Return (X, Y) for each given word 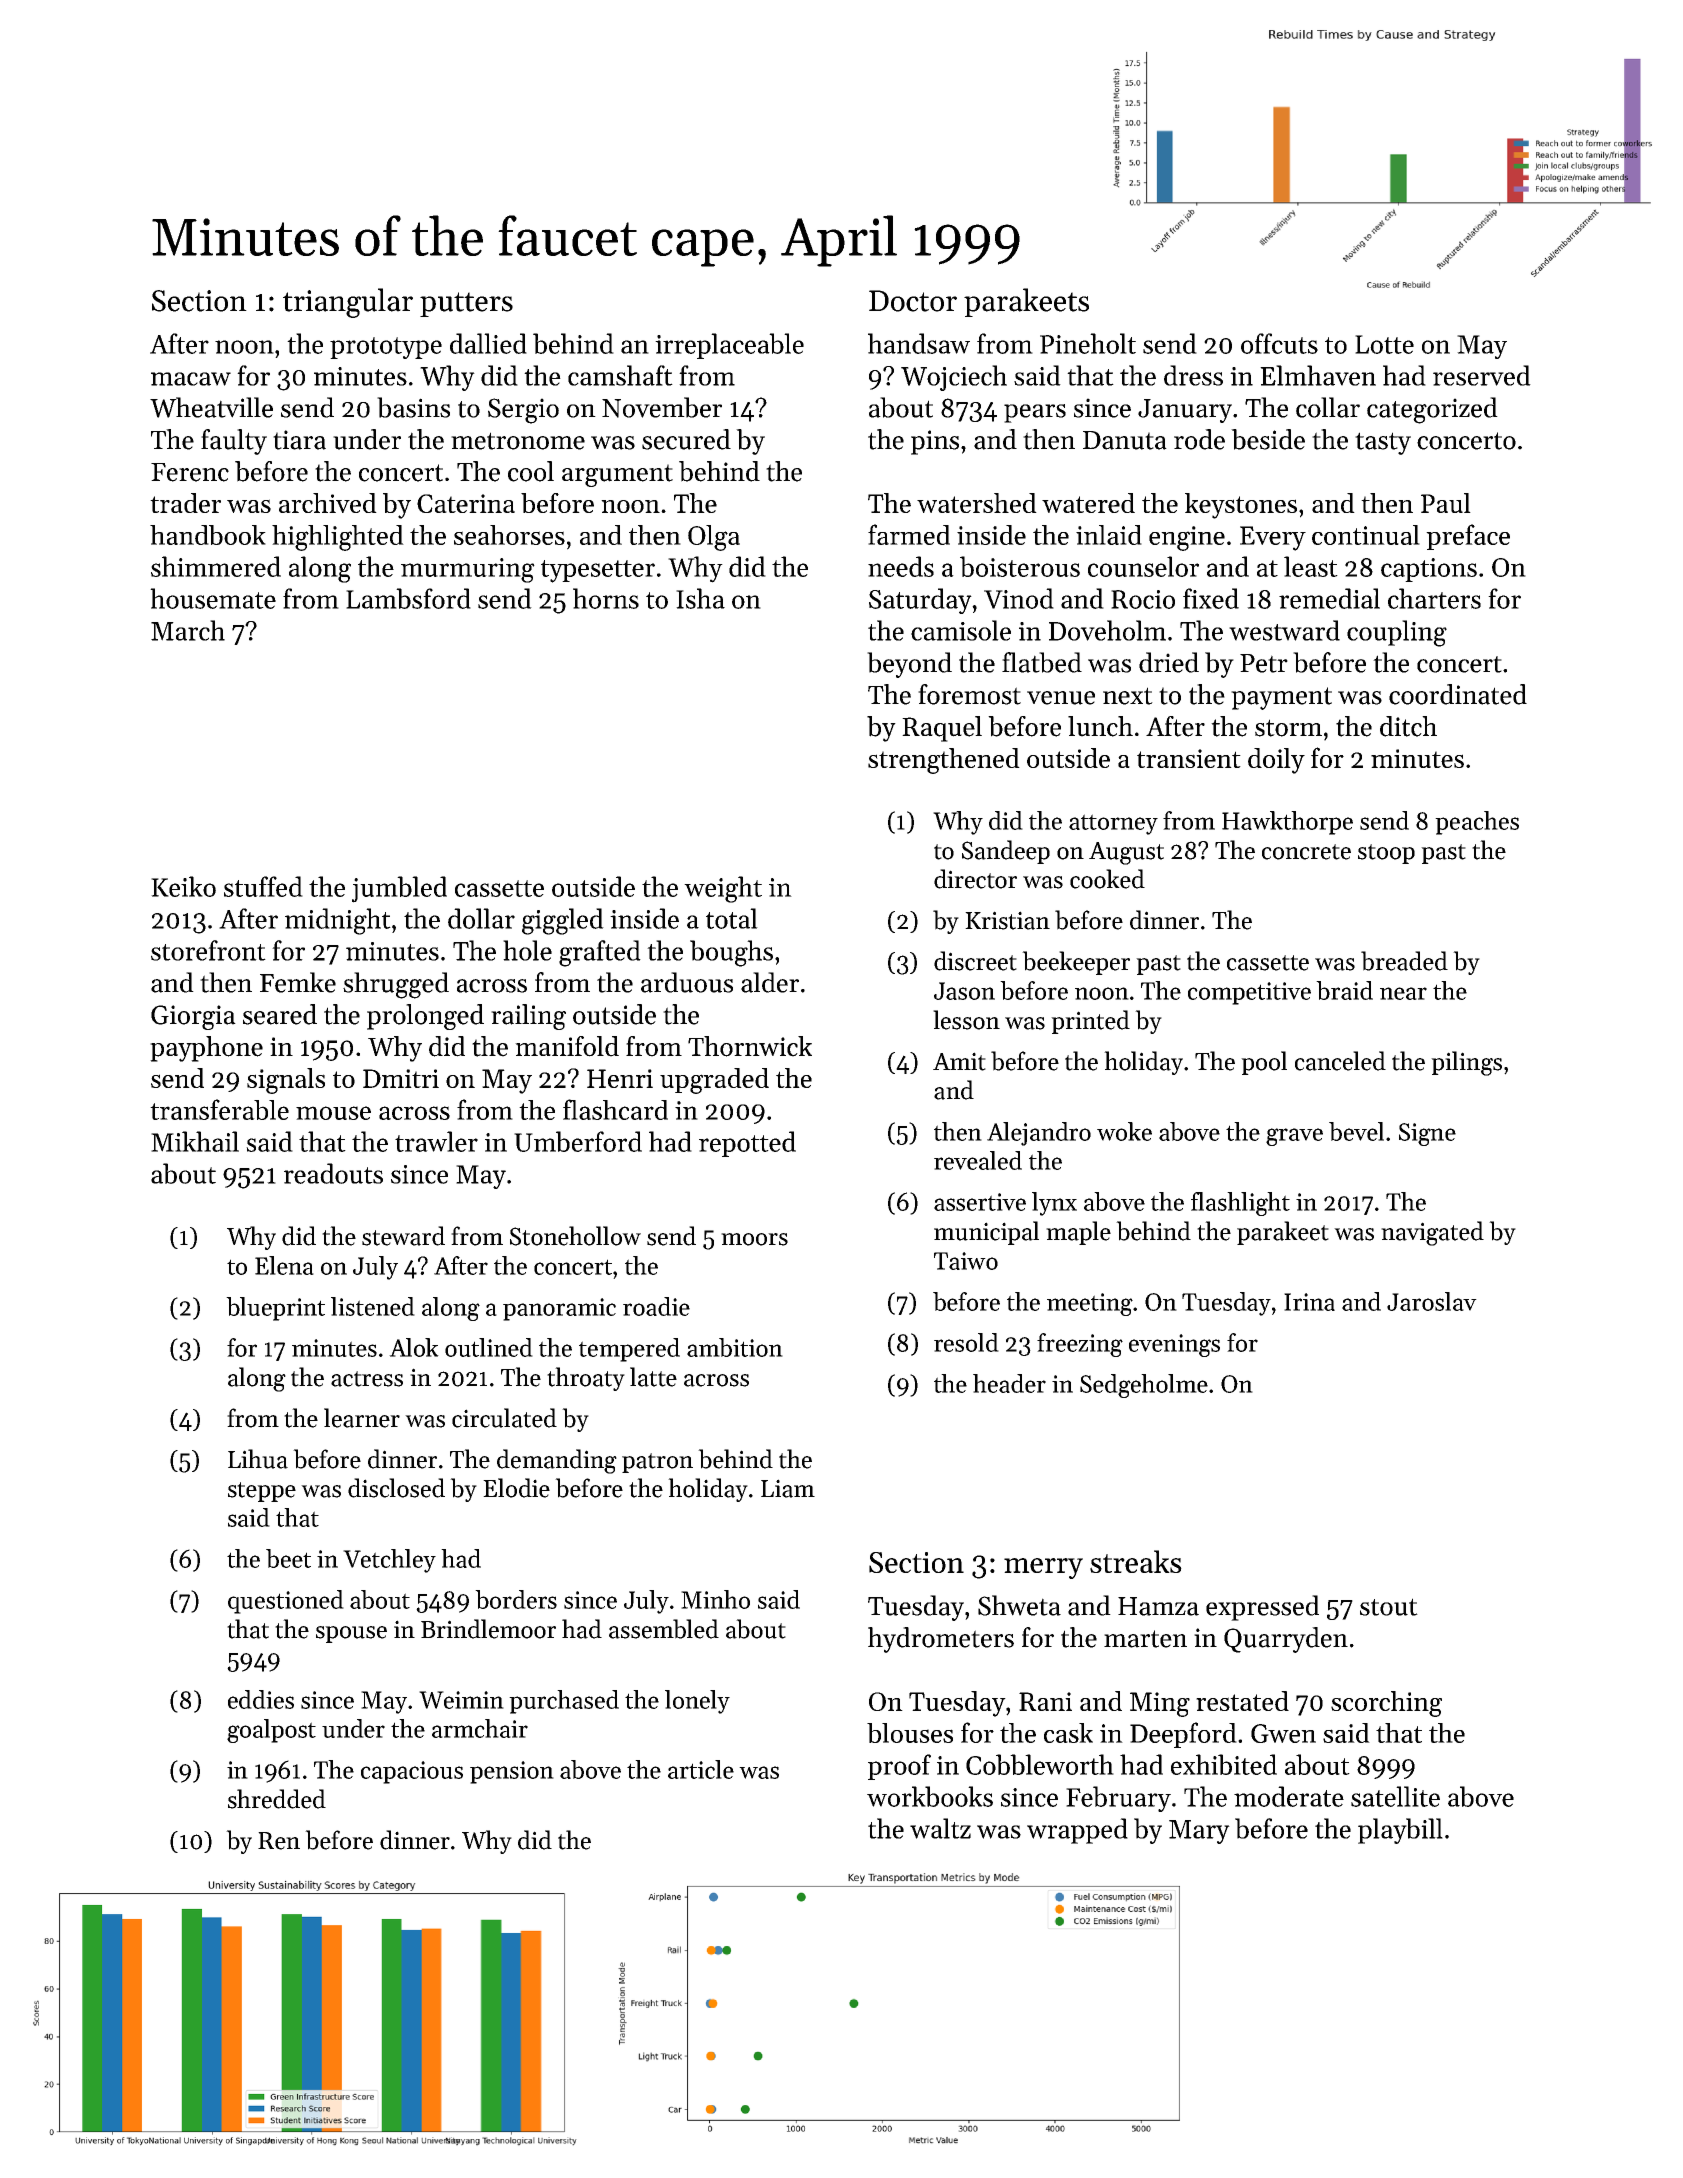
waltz (940, 1828)
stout (1389, 1607)
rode (1199, 439)
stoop (1386, 854)
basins (413, 407)
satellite (1395, 1796)
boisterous (1020, 566)
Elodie (516, 1488)
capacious (412, 1772)
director (975, 879)
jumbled (399, 889)
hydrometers (941, 1640)
